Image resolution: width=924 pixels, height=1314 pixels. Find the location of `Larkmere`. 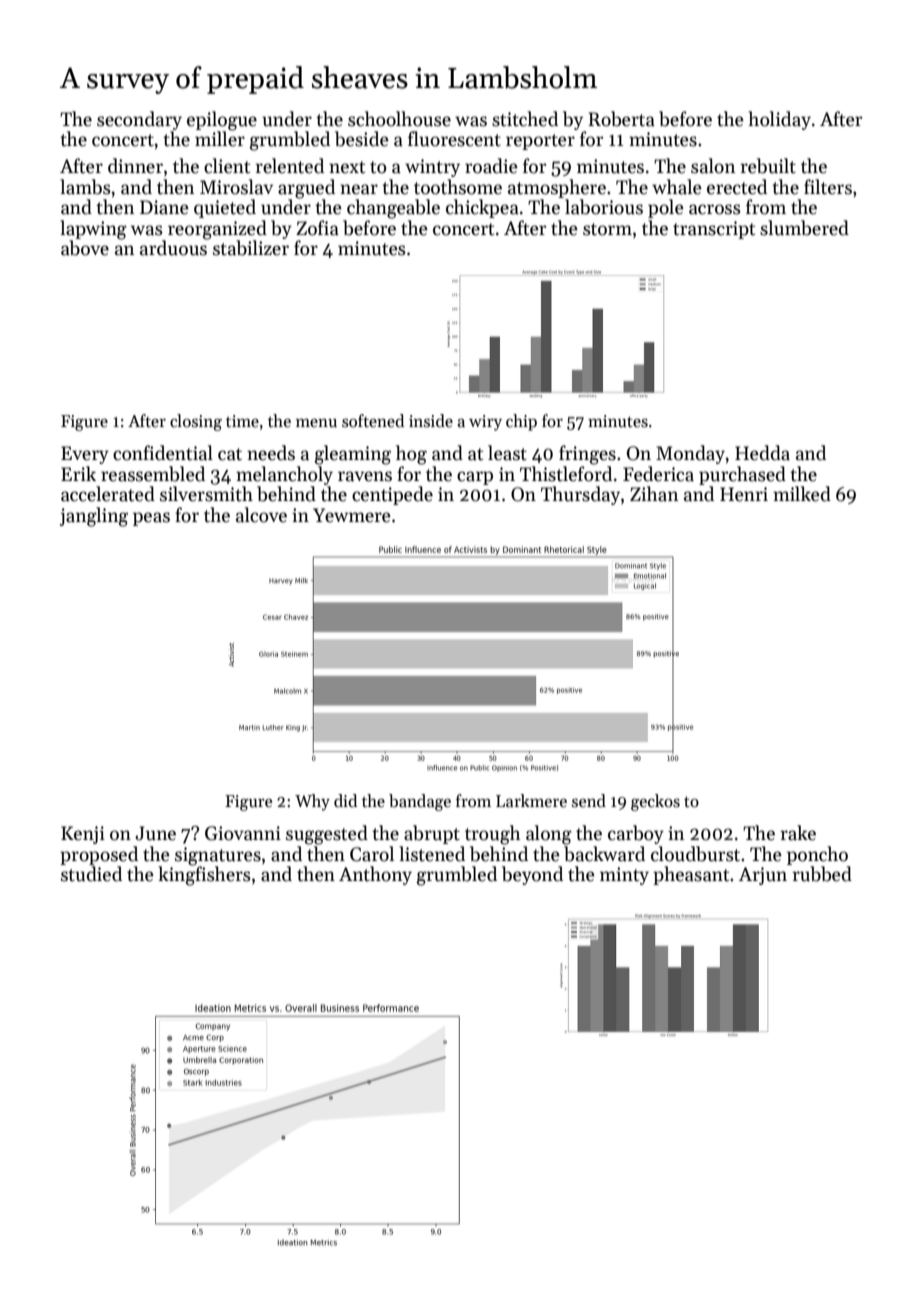

Larkmere is located at coordinates (531, 801).
